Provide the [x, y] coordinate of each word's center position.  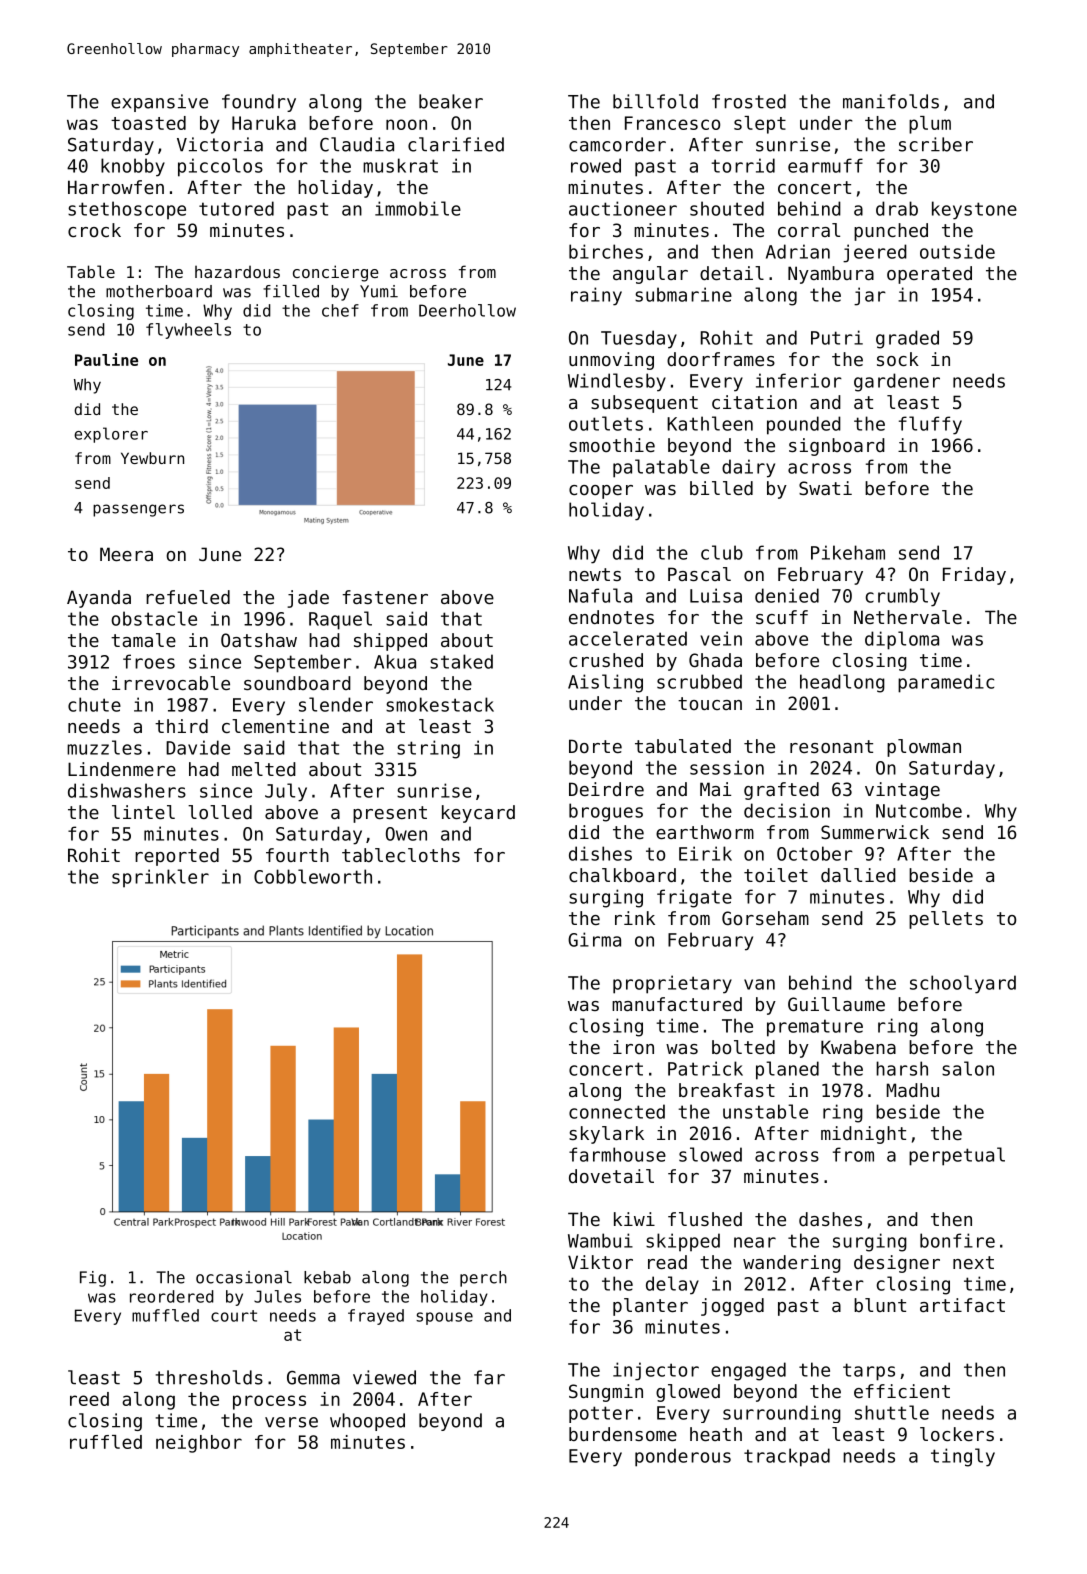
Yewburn [152, 458]
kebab [327, 1277]
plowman [924, 748]
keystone [974, 210]
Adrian [798, 251]
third [181, 726]
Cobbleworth [313, 876]
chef [340, 310]
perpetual [957, 1156]
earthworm [705, 832]
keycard [478, 814]
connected [617, 1111]
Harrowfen [116, 187]
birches [606, 251]
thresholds [209, 1377]
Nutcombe [919, 810]
